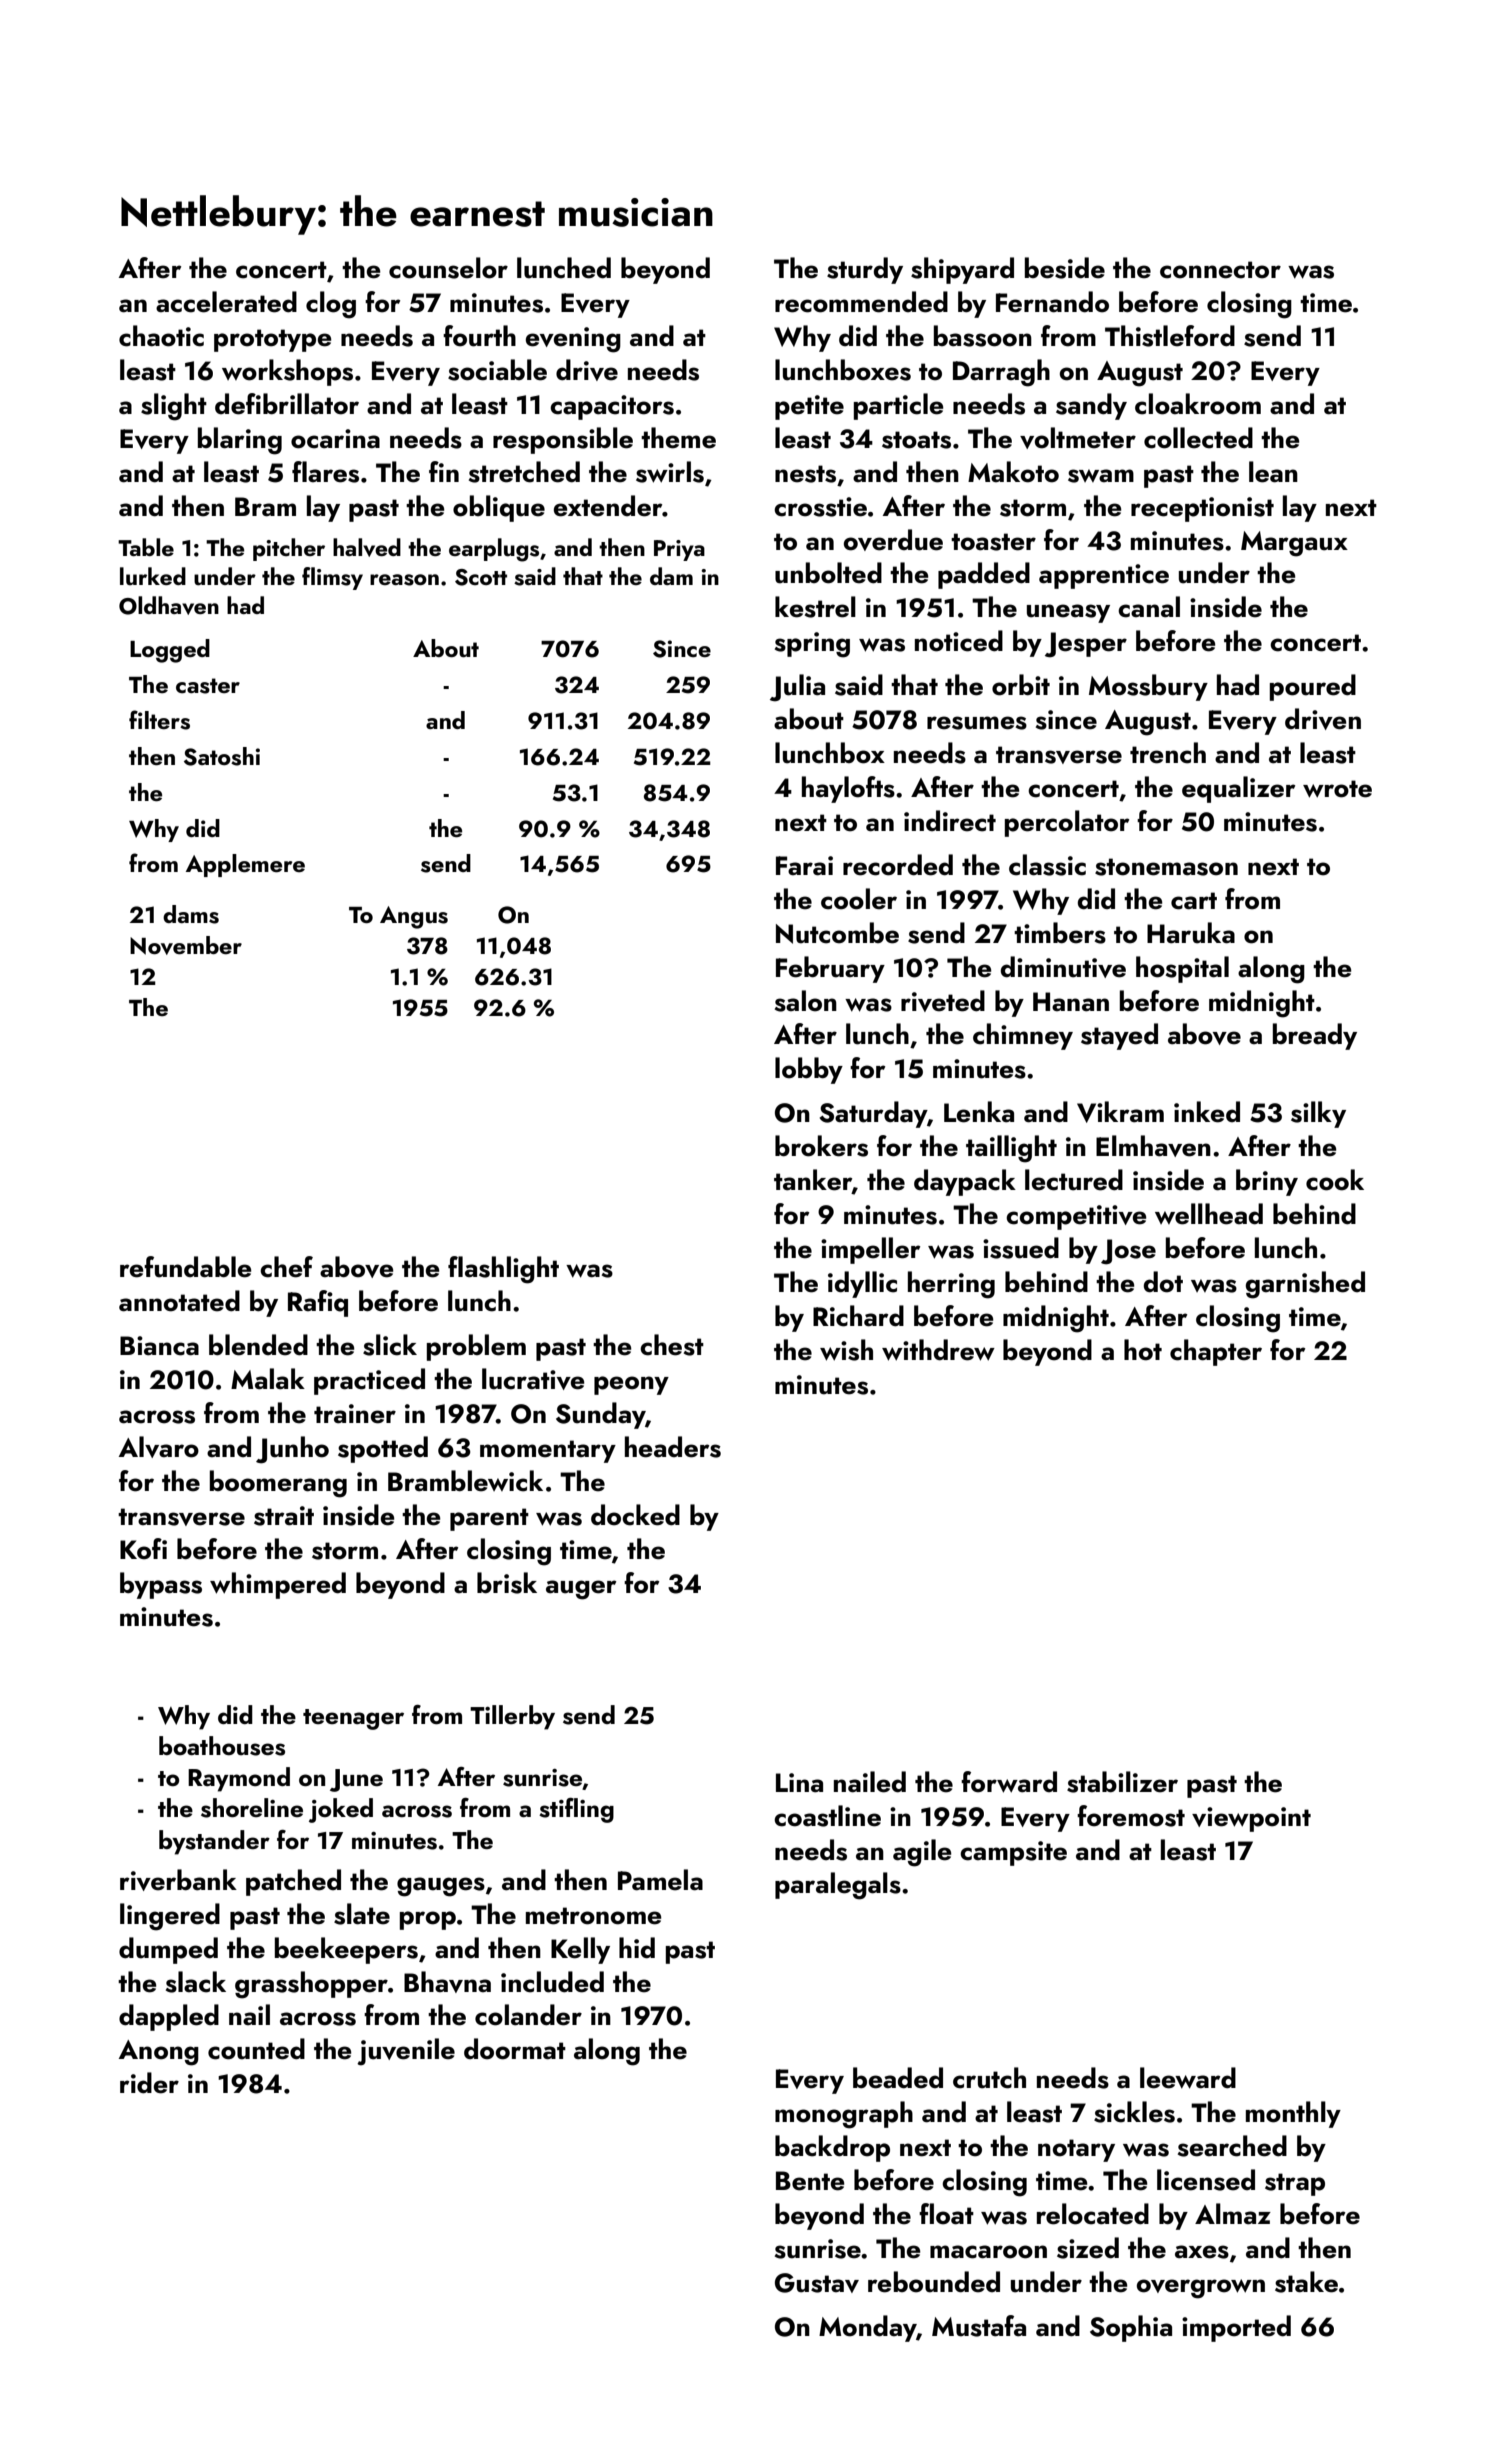  I want to click on forward, so click(1009, 1782).
